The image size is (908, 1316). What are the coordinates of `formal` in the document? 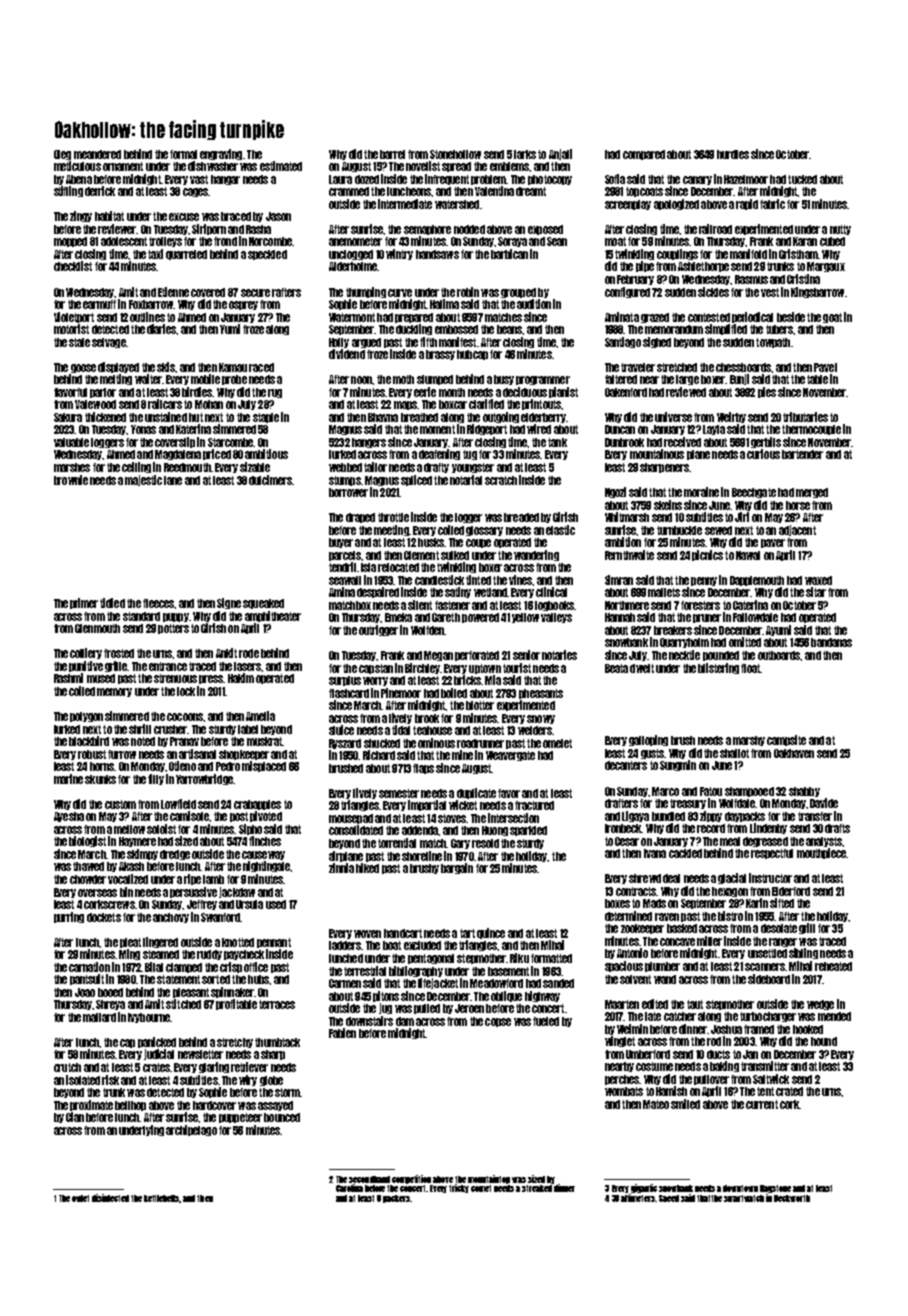 It's located at (183, 154).
